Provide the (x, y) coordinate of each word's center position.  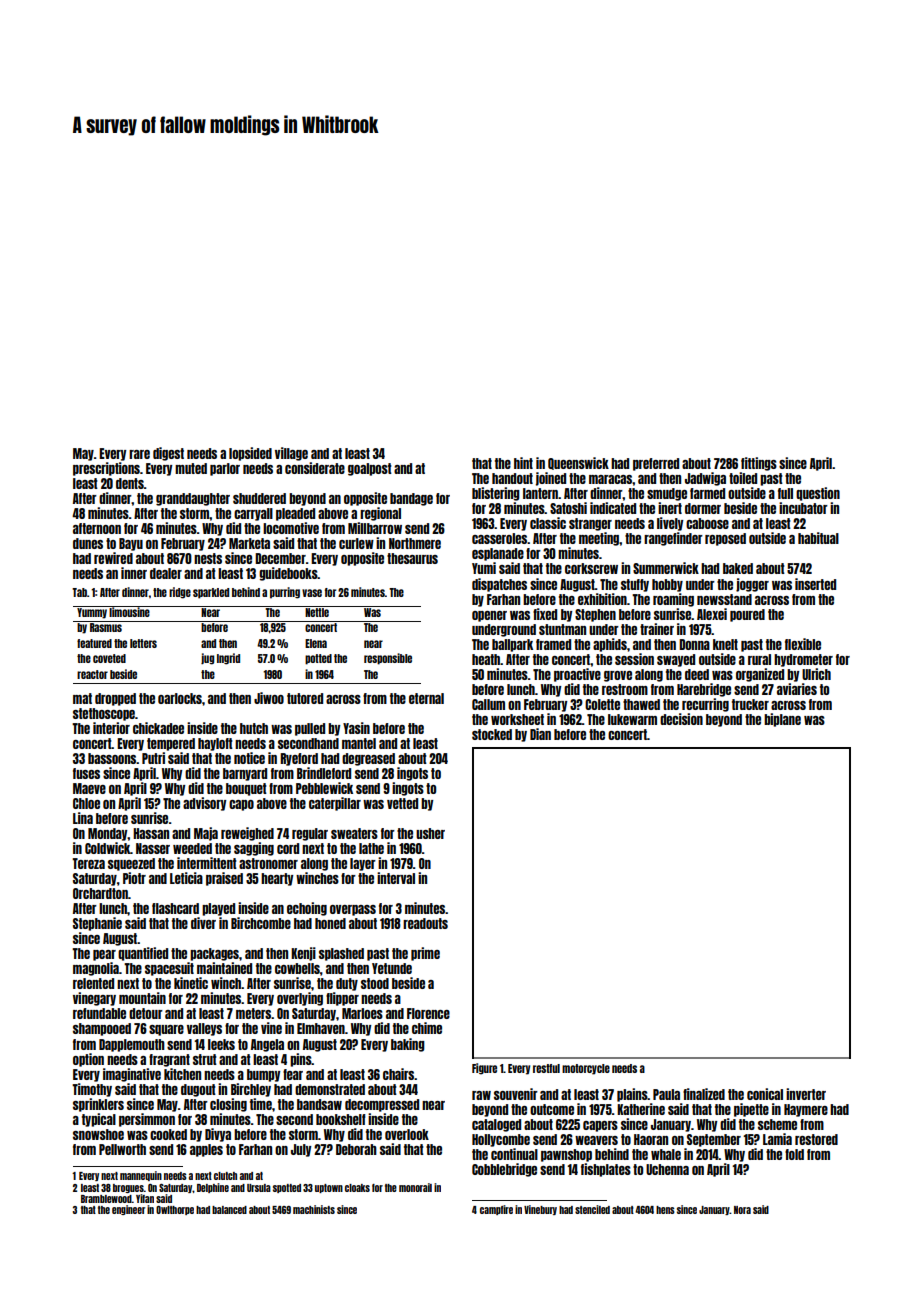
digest (168, 454)
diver (203, 923)
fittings (759, 464)
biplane (782, 720)
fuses (86, 773)
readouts (425, 923)
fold (794, 1154)
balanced (229, 1210)
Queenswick (578, 463)
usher (430, 833)
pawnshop (566, 1155)
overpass (353, 910)
